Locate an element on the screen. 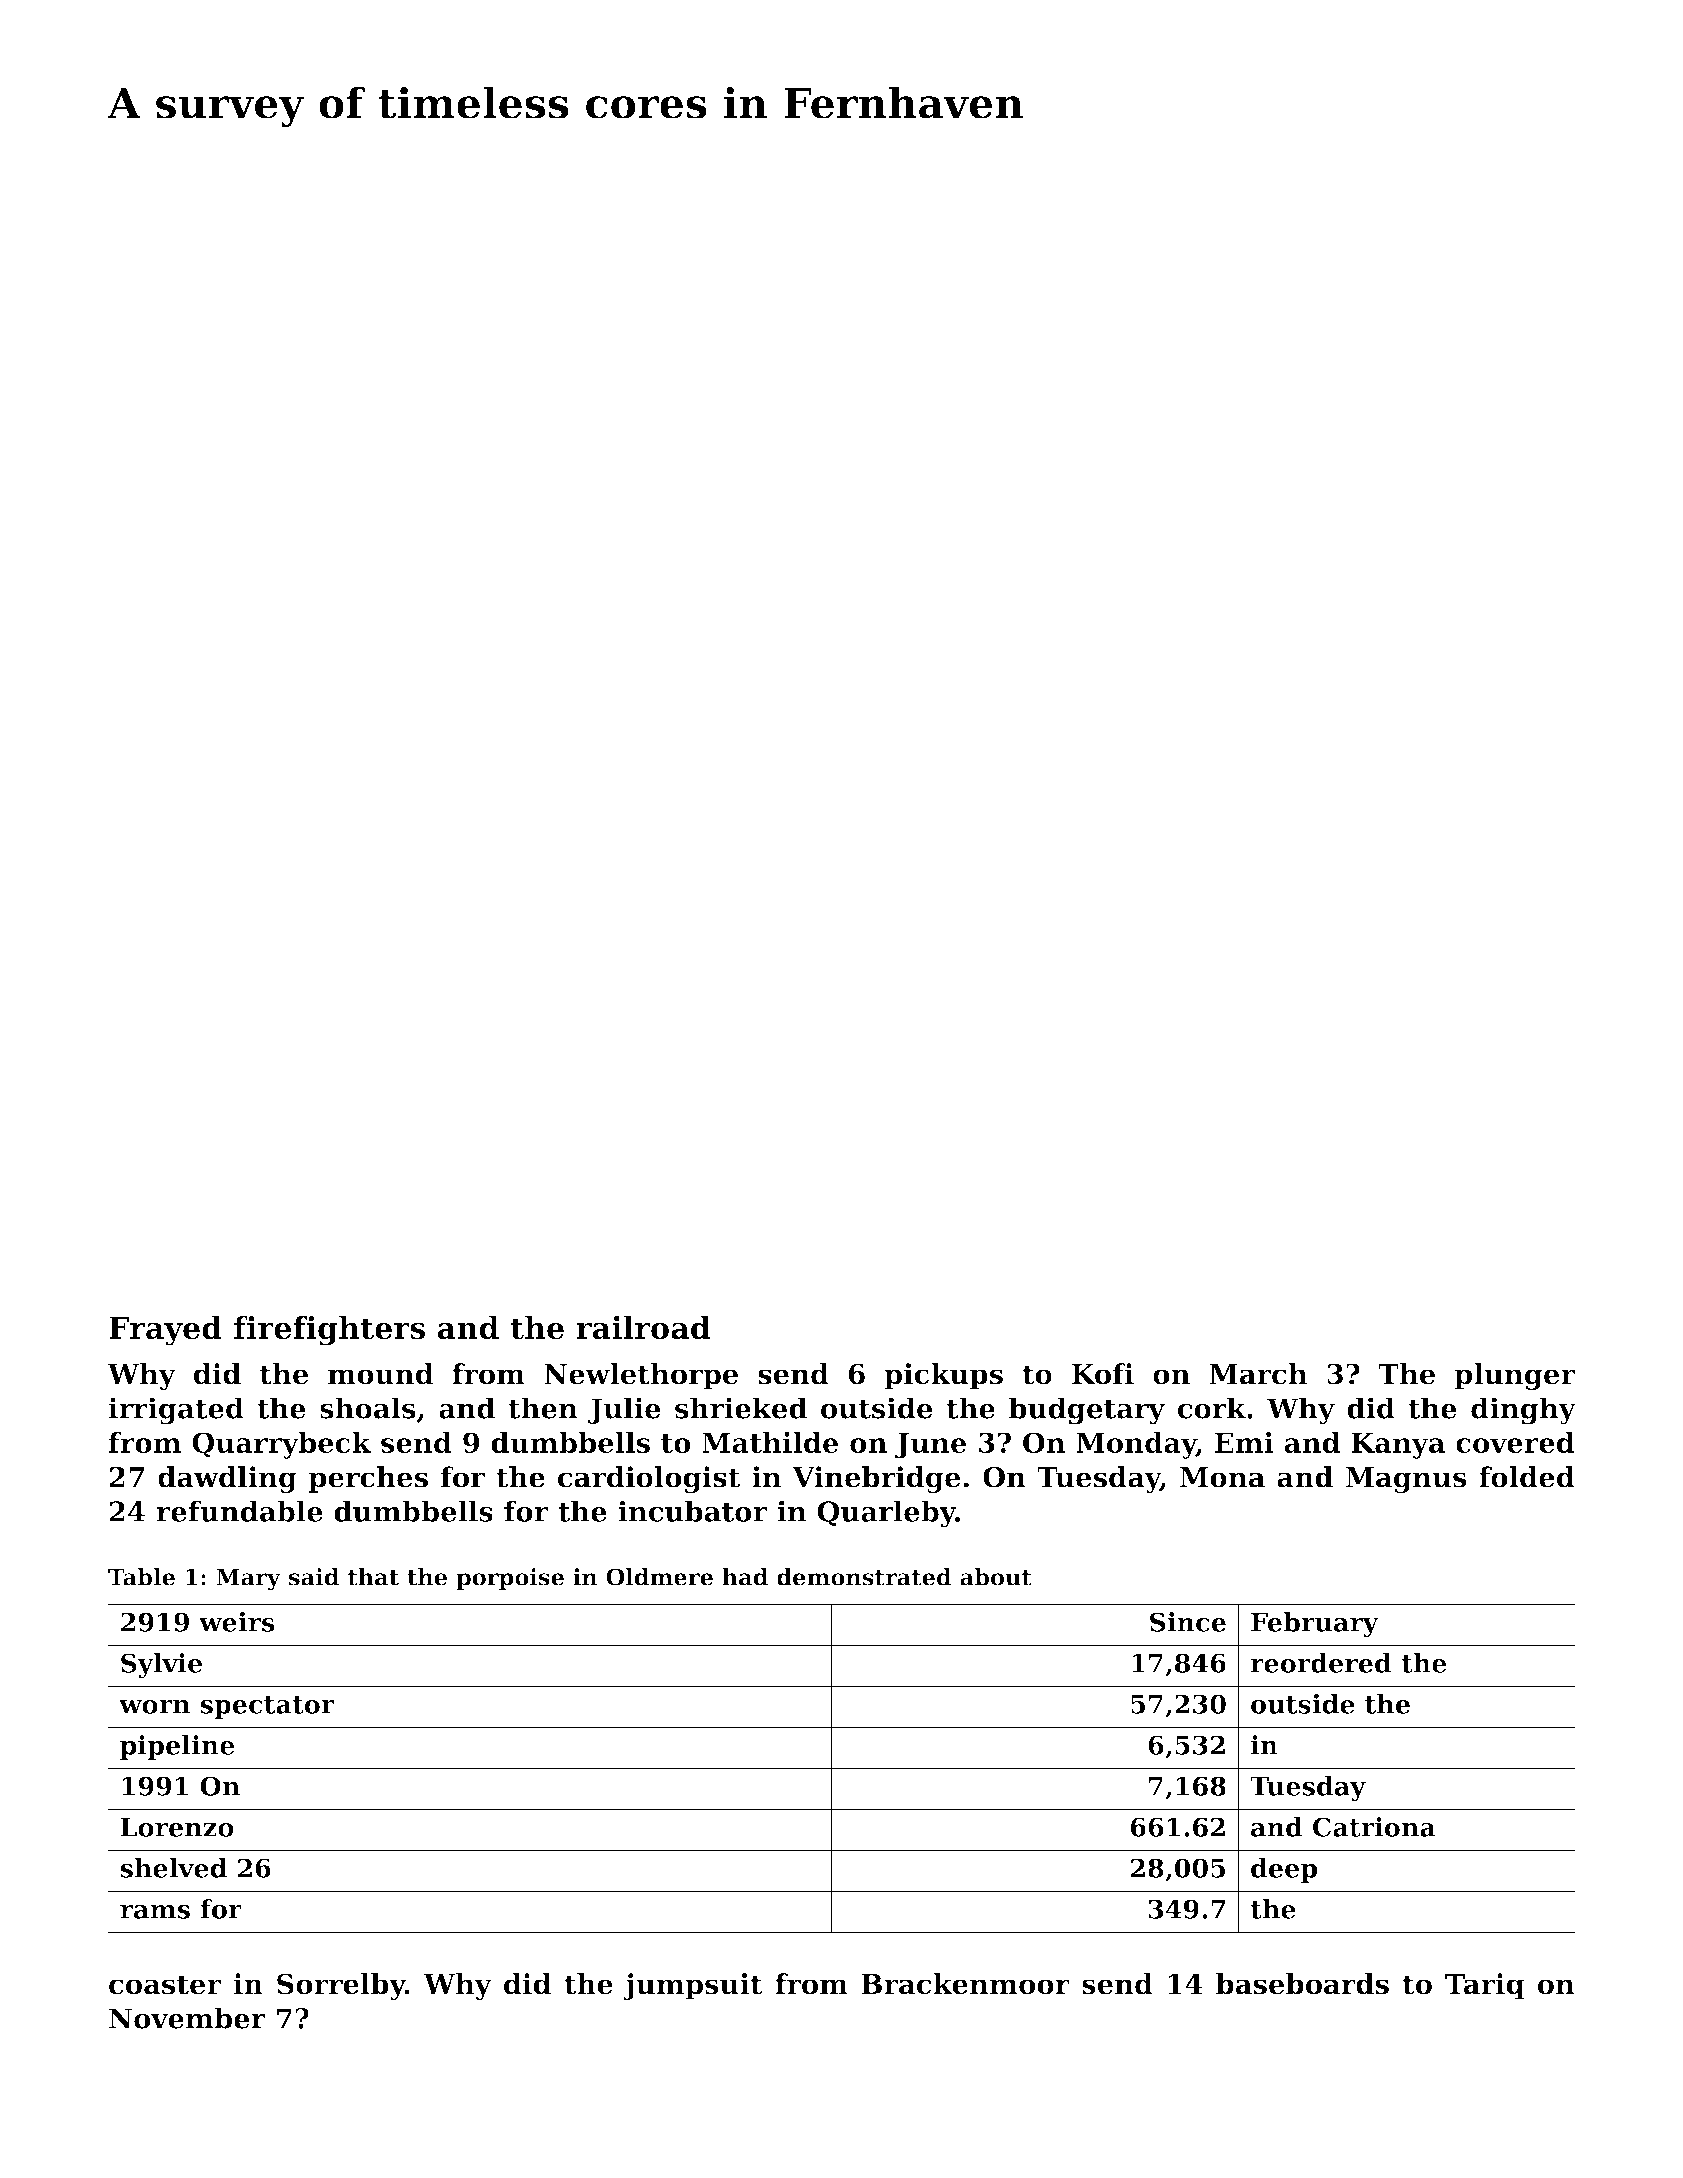 Image resolution: width=1683 pixels, height=2178 pixels. shelved is located at coordinates (173, 1868).
